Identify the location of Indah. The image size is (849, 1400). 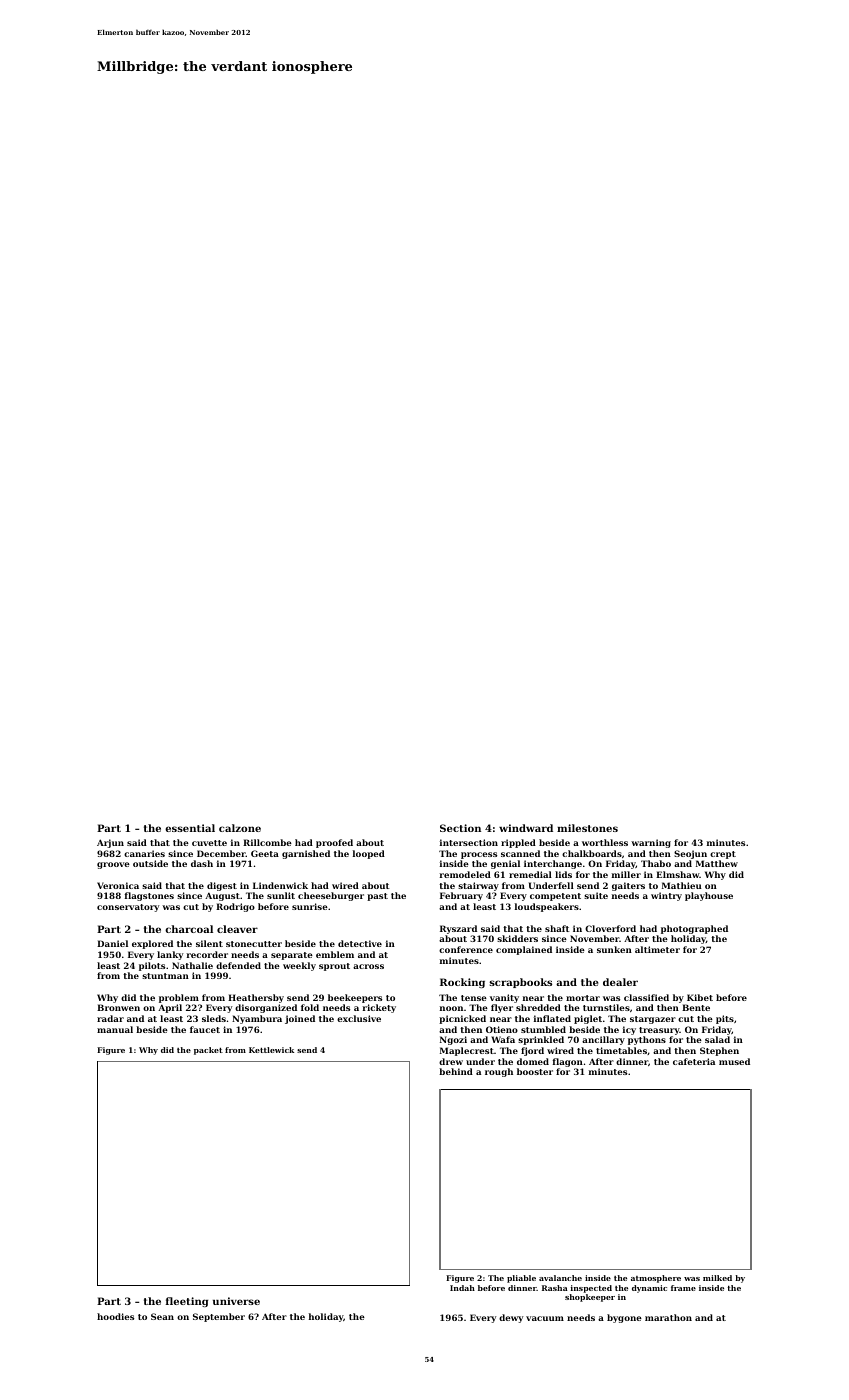
(462, 1288).
